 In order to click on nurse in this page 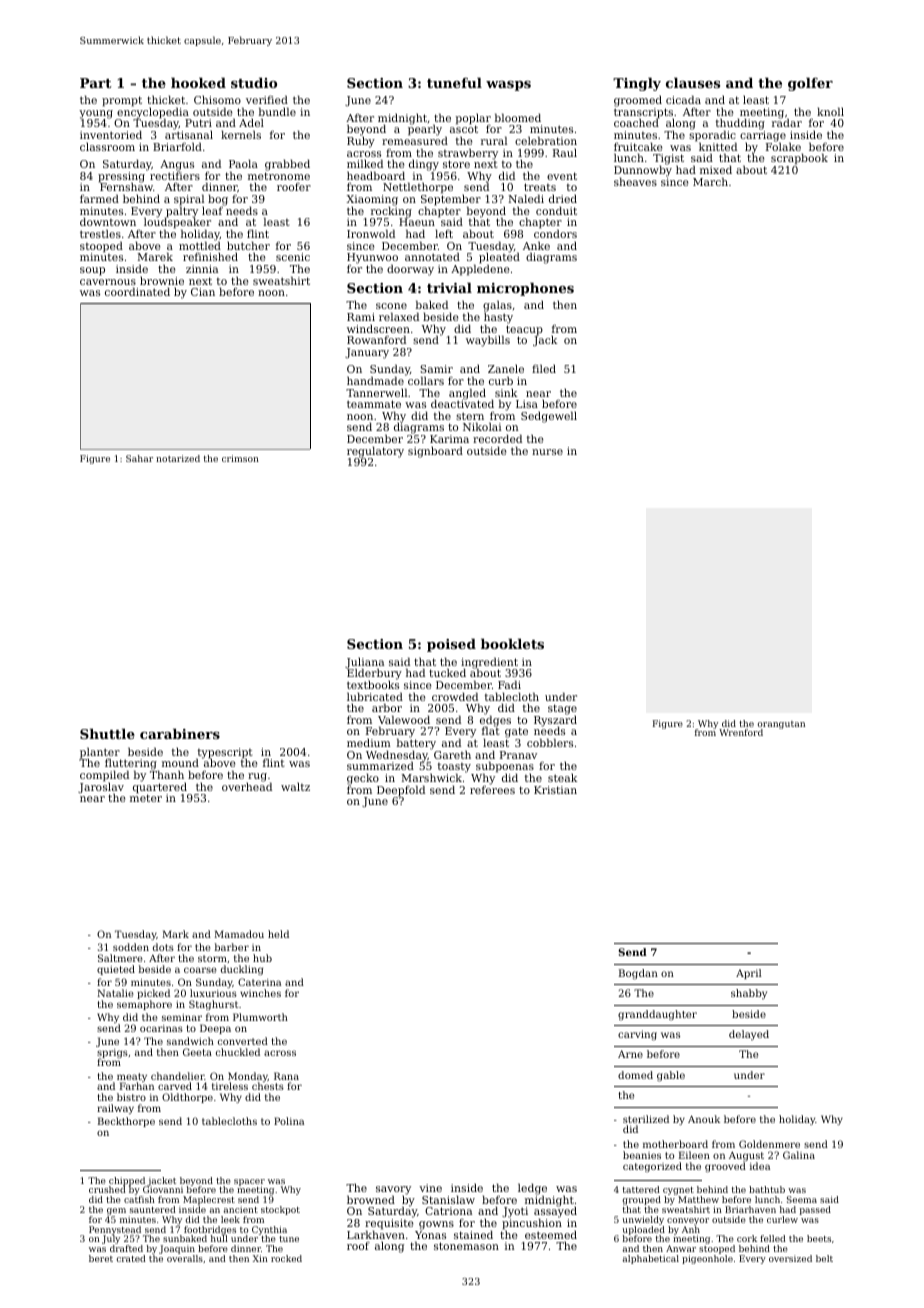, I will do `click(547, 452)`.
